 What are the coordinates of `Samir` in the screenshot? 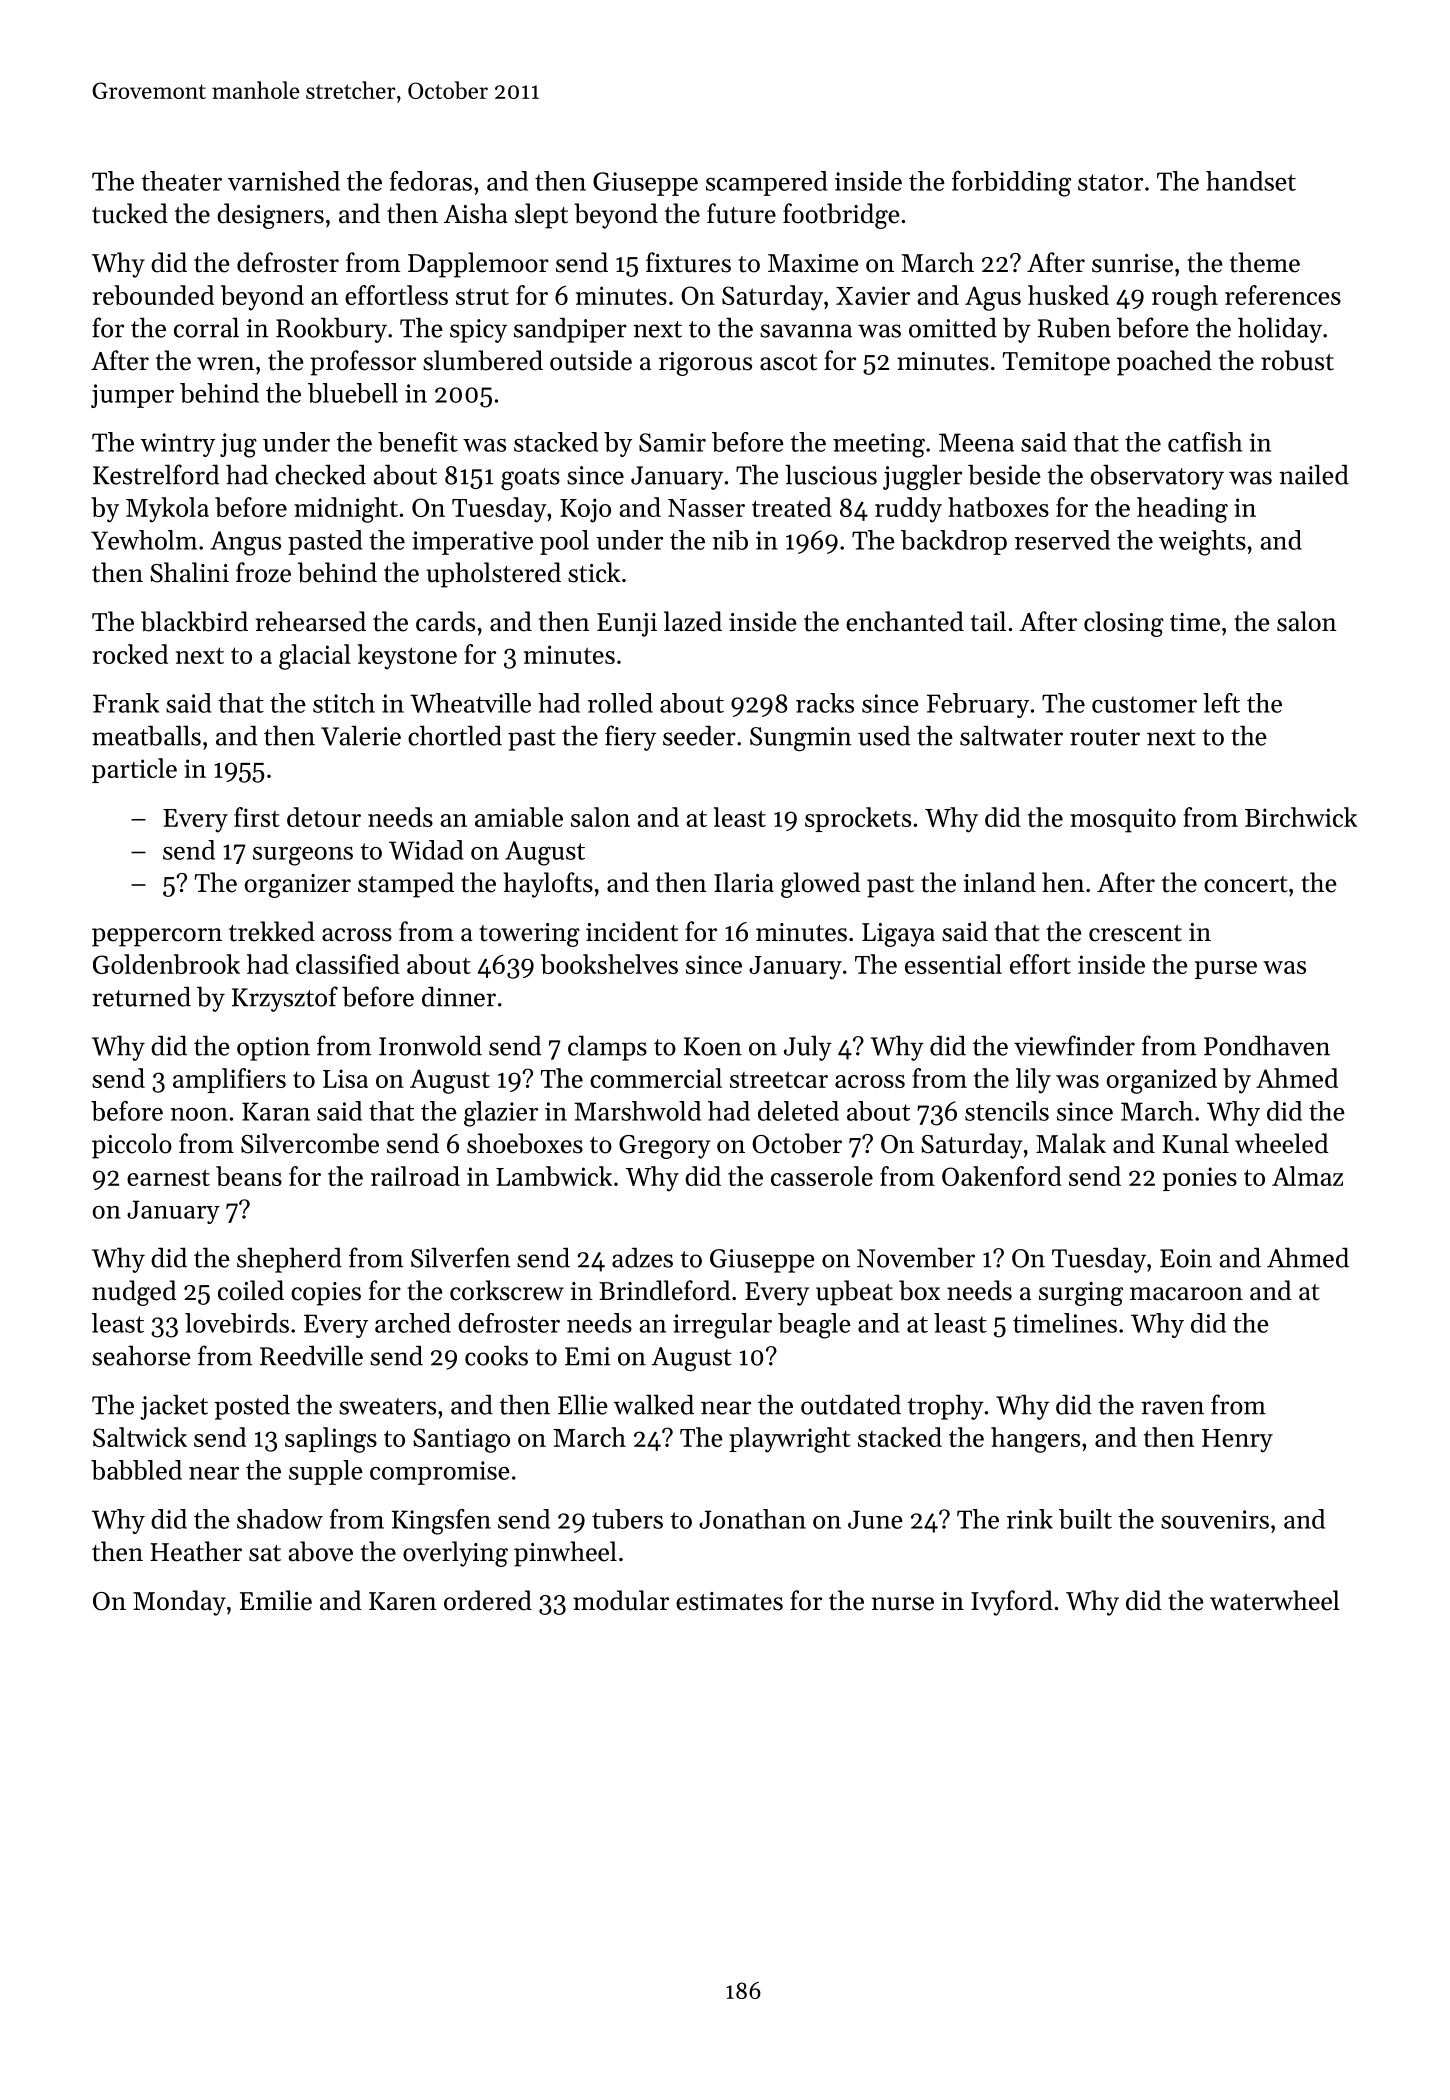 It's located at (672, 442).
